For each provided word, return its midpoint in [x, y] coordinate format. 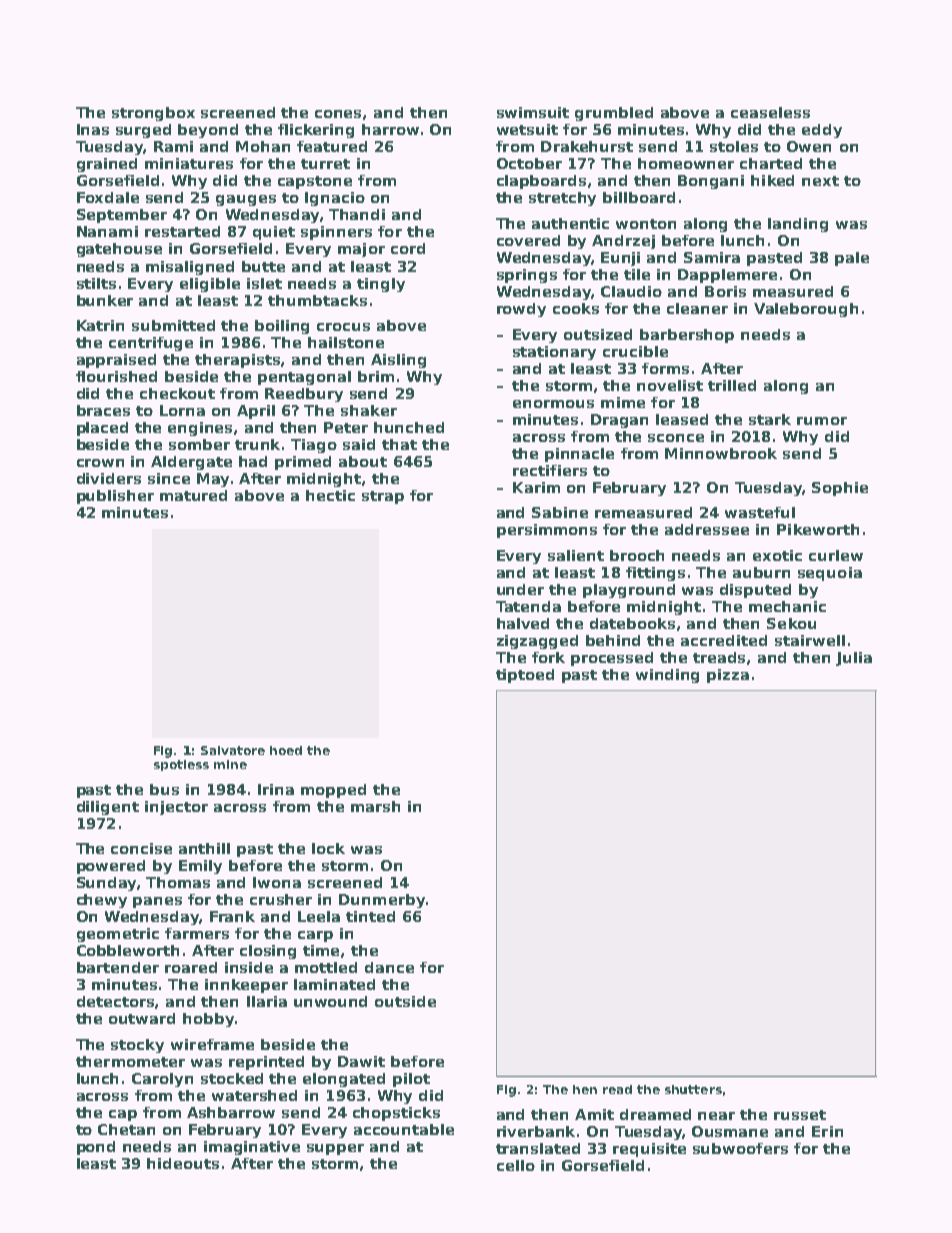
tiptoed [525, 676]
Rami [173, 146]
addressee [707, 529]
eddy [822, 131]
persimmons [547, 531]
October [529, 163]
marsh [375, 806]
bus [164, 789]
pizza [728, 676]
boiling [282, 327]
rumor [822, 421]
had [253, 461]
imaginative [252, 1148]
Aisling [398, 361]
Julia [854, 659]
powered [111, 867]
